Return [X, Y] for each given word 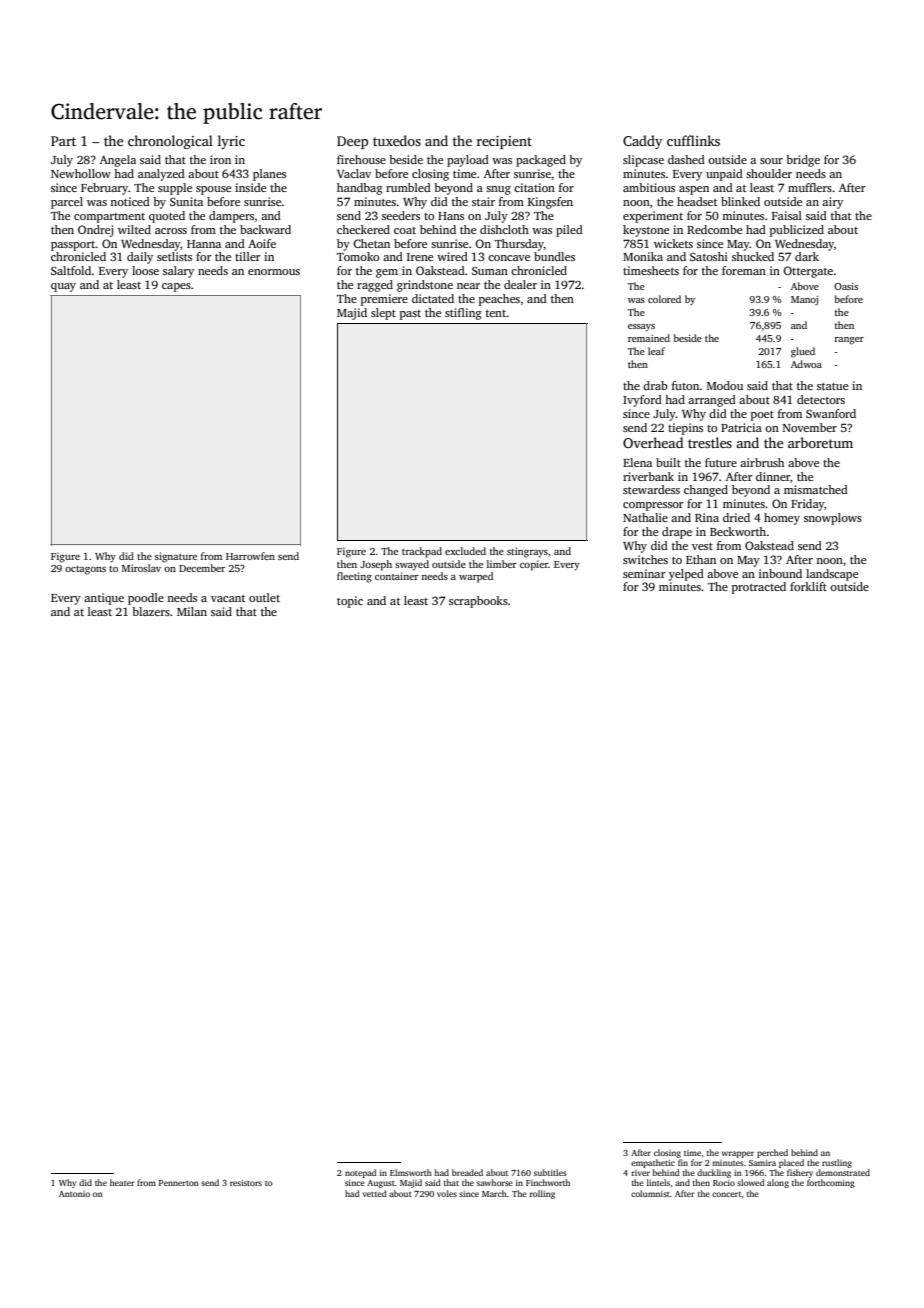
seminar [644, 573]
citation [534, 187]
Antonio [74, 1194]
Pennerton [179, 1183]
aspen [694, 190]
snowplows [833, 519]
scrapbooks [478, 602]
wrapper [738, 1154]
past [410, 315]
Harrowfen [250, 556]
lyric [231, 142]
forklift [808, 586]
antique [104, 599]
